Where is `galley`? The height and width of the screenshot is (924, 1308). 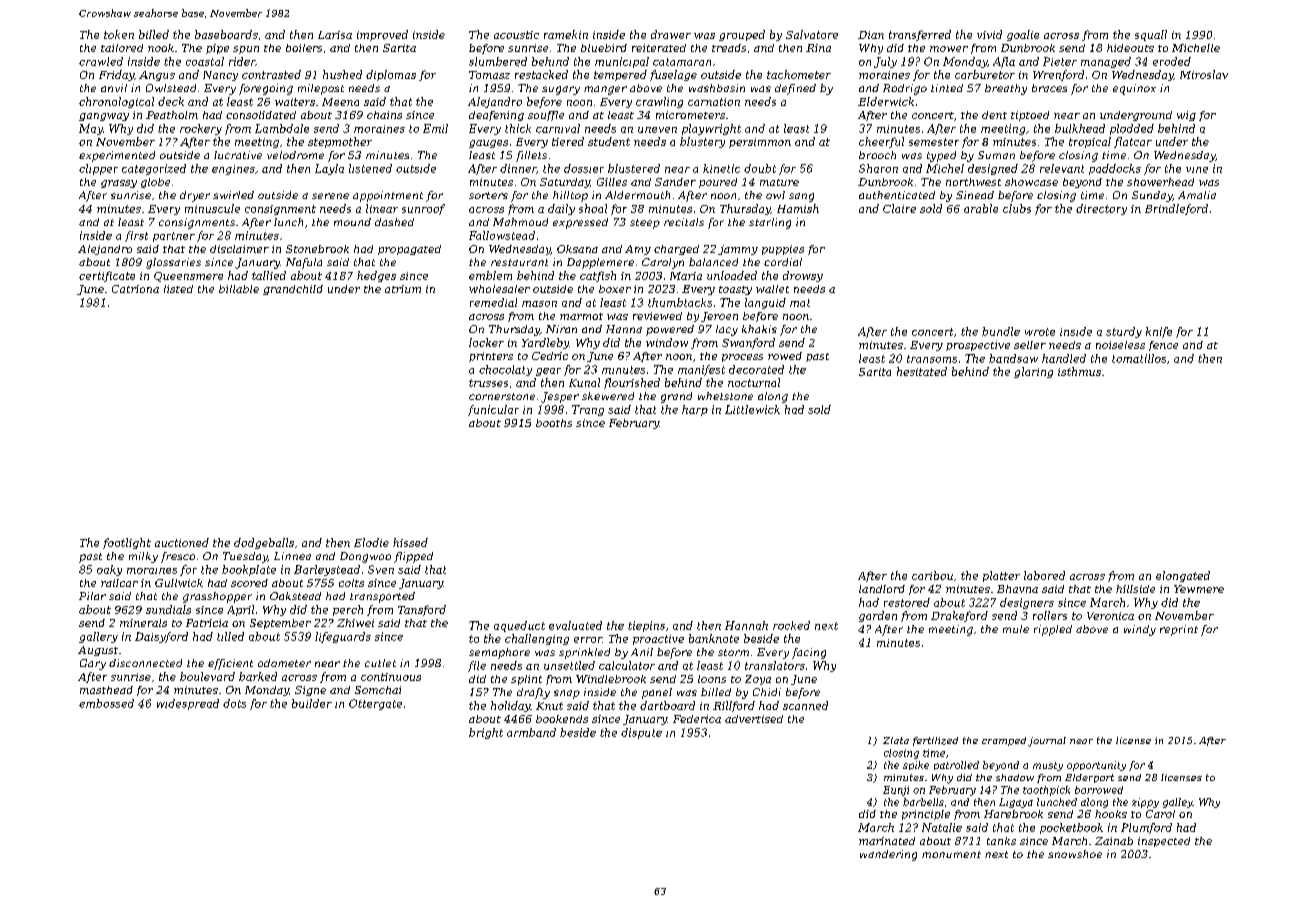 galley is located at coordinates (1178, 803).
